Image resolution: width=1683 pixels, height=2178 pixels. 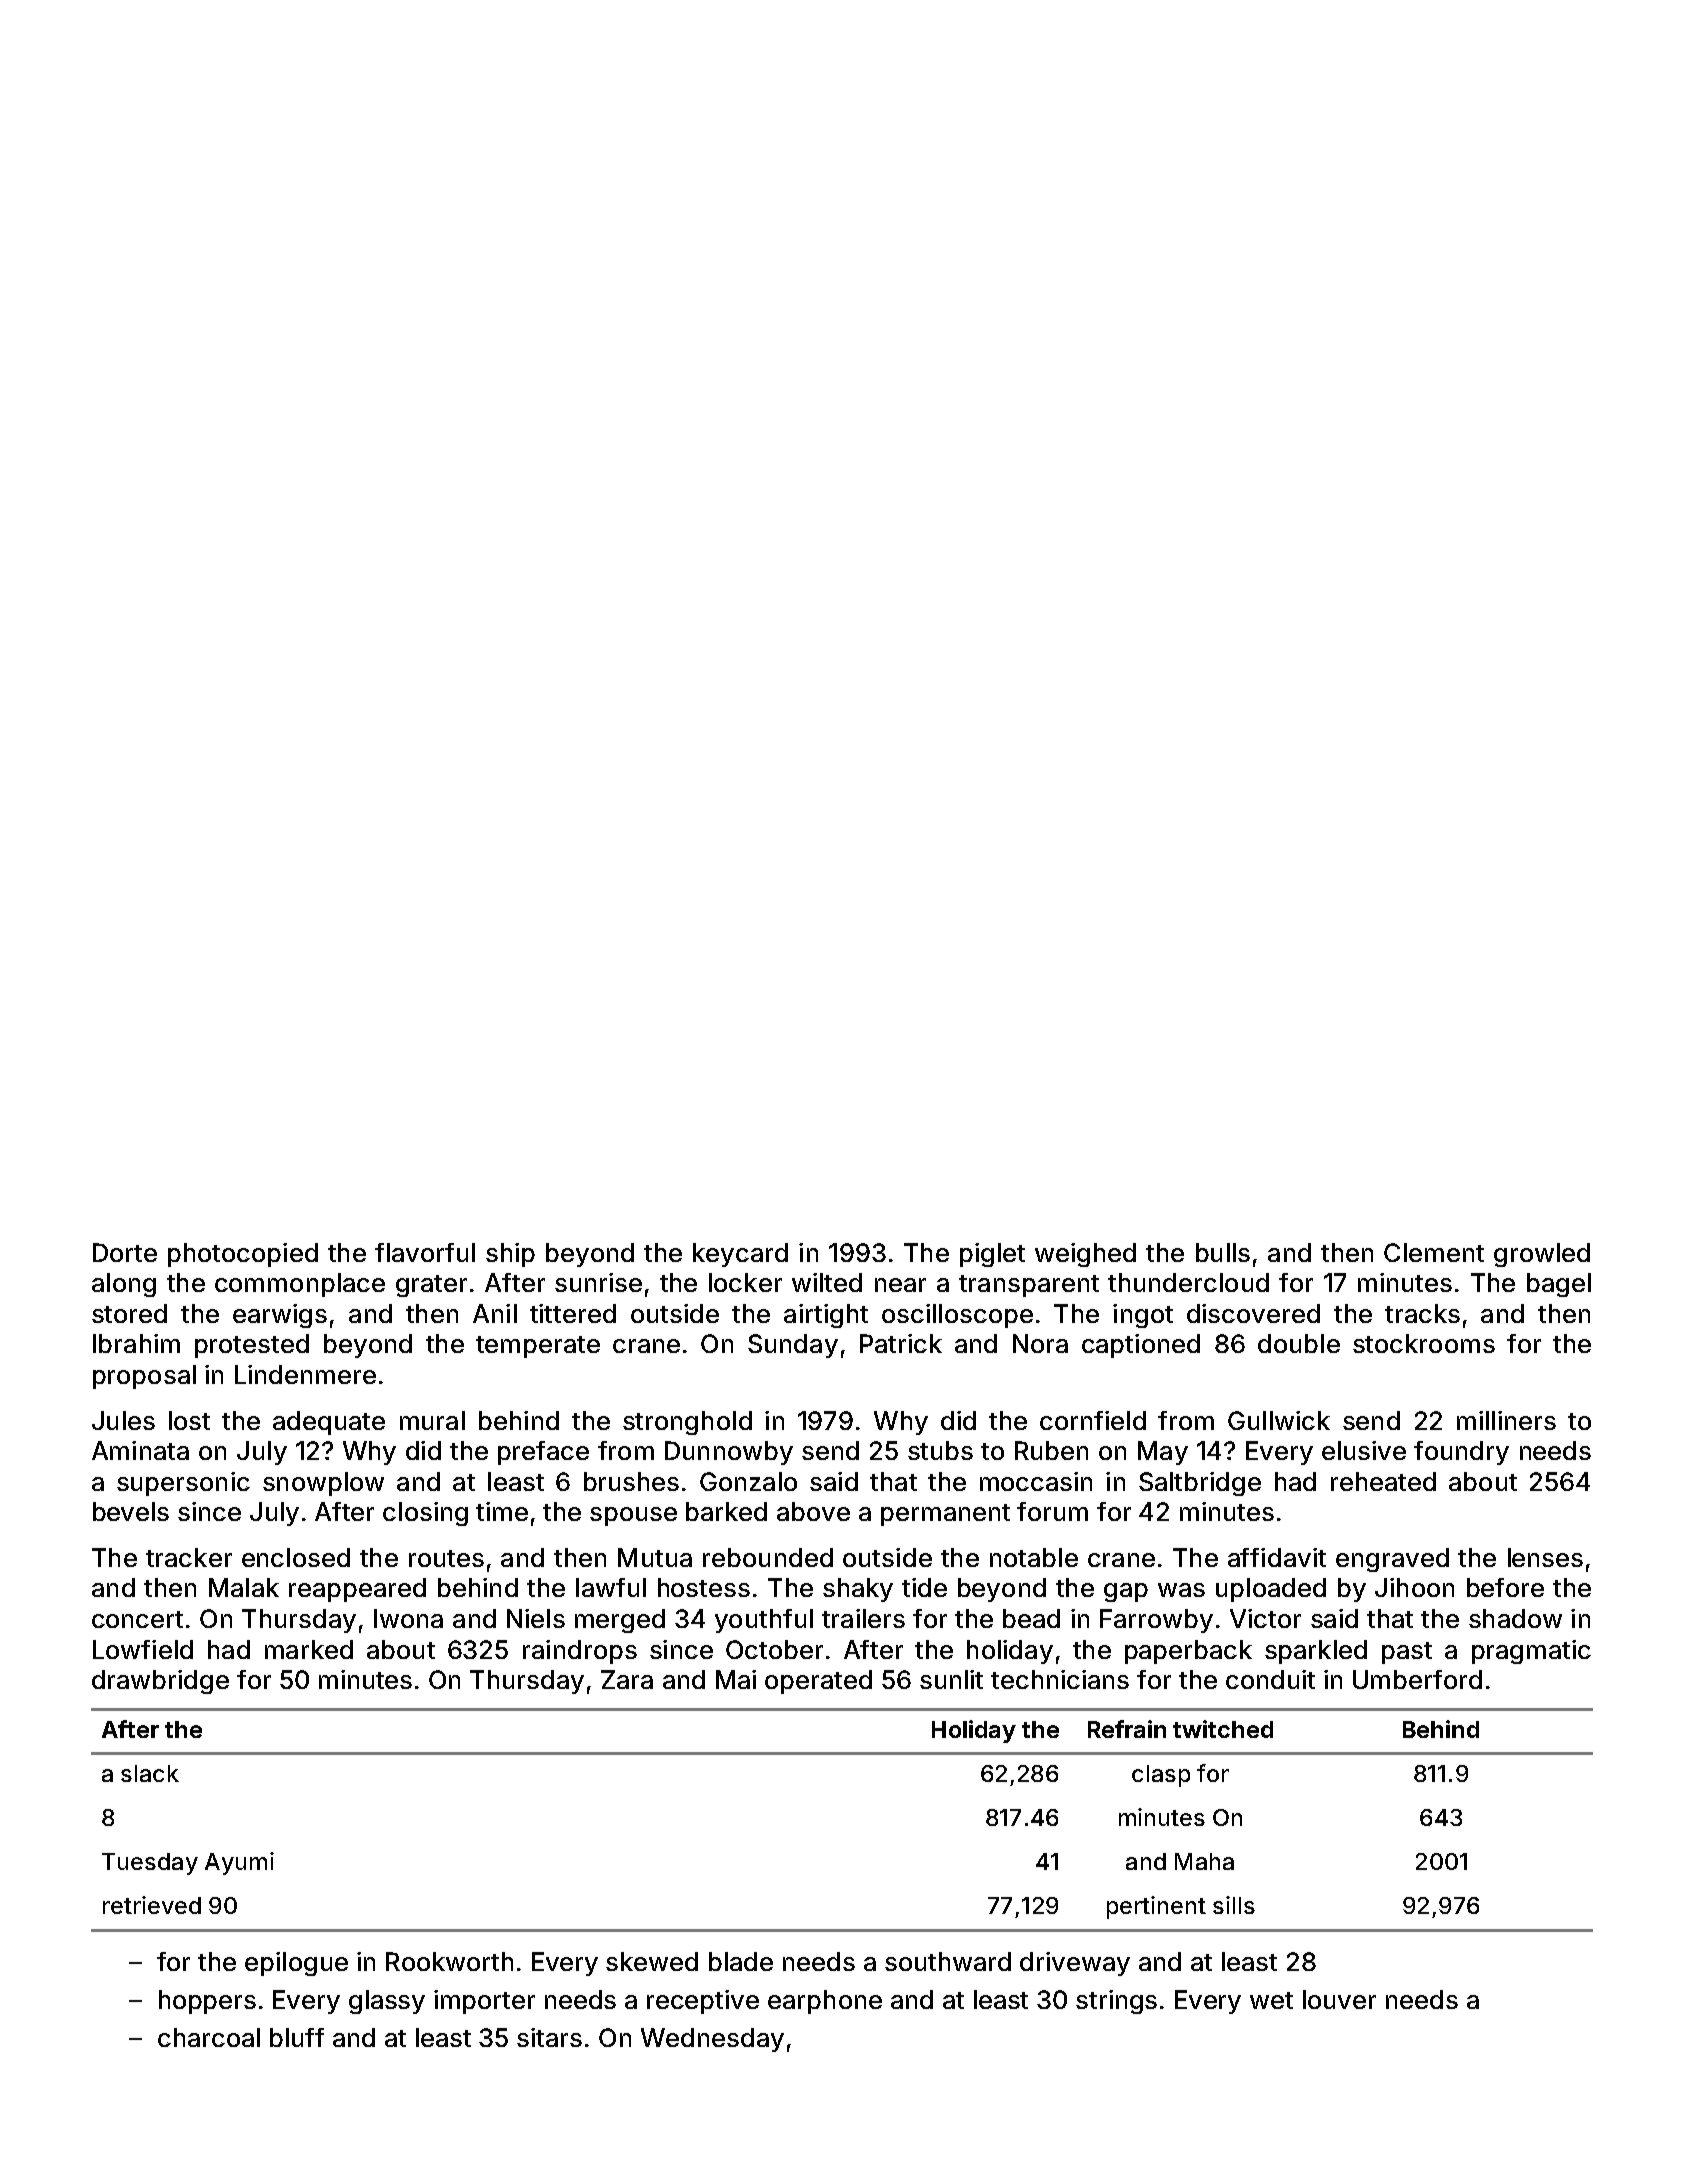 What do you see at coordinates (764, 1621) in the document?
I see `youthful` at bounding box center [764, 1621].
